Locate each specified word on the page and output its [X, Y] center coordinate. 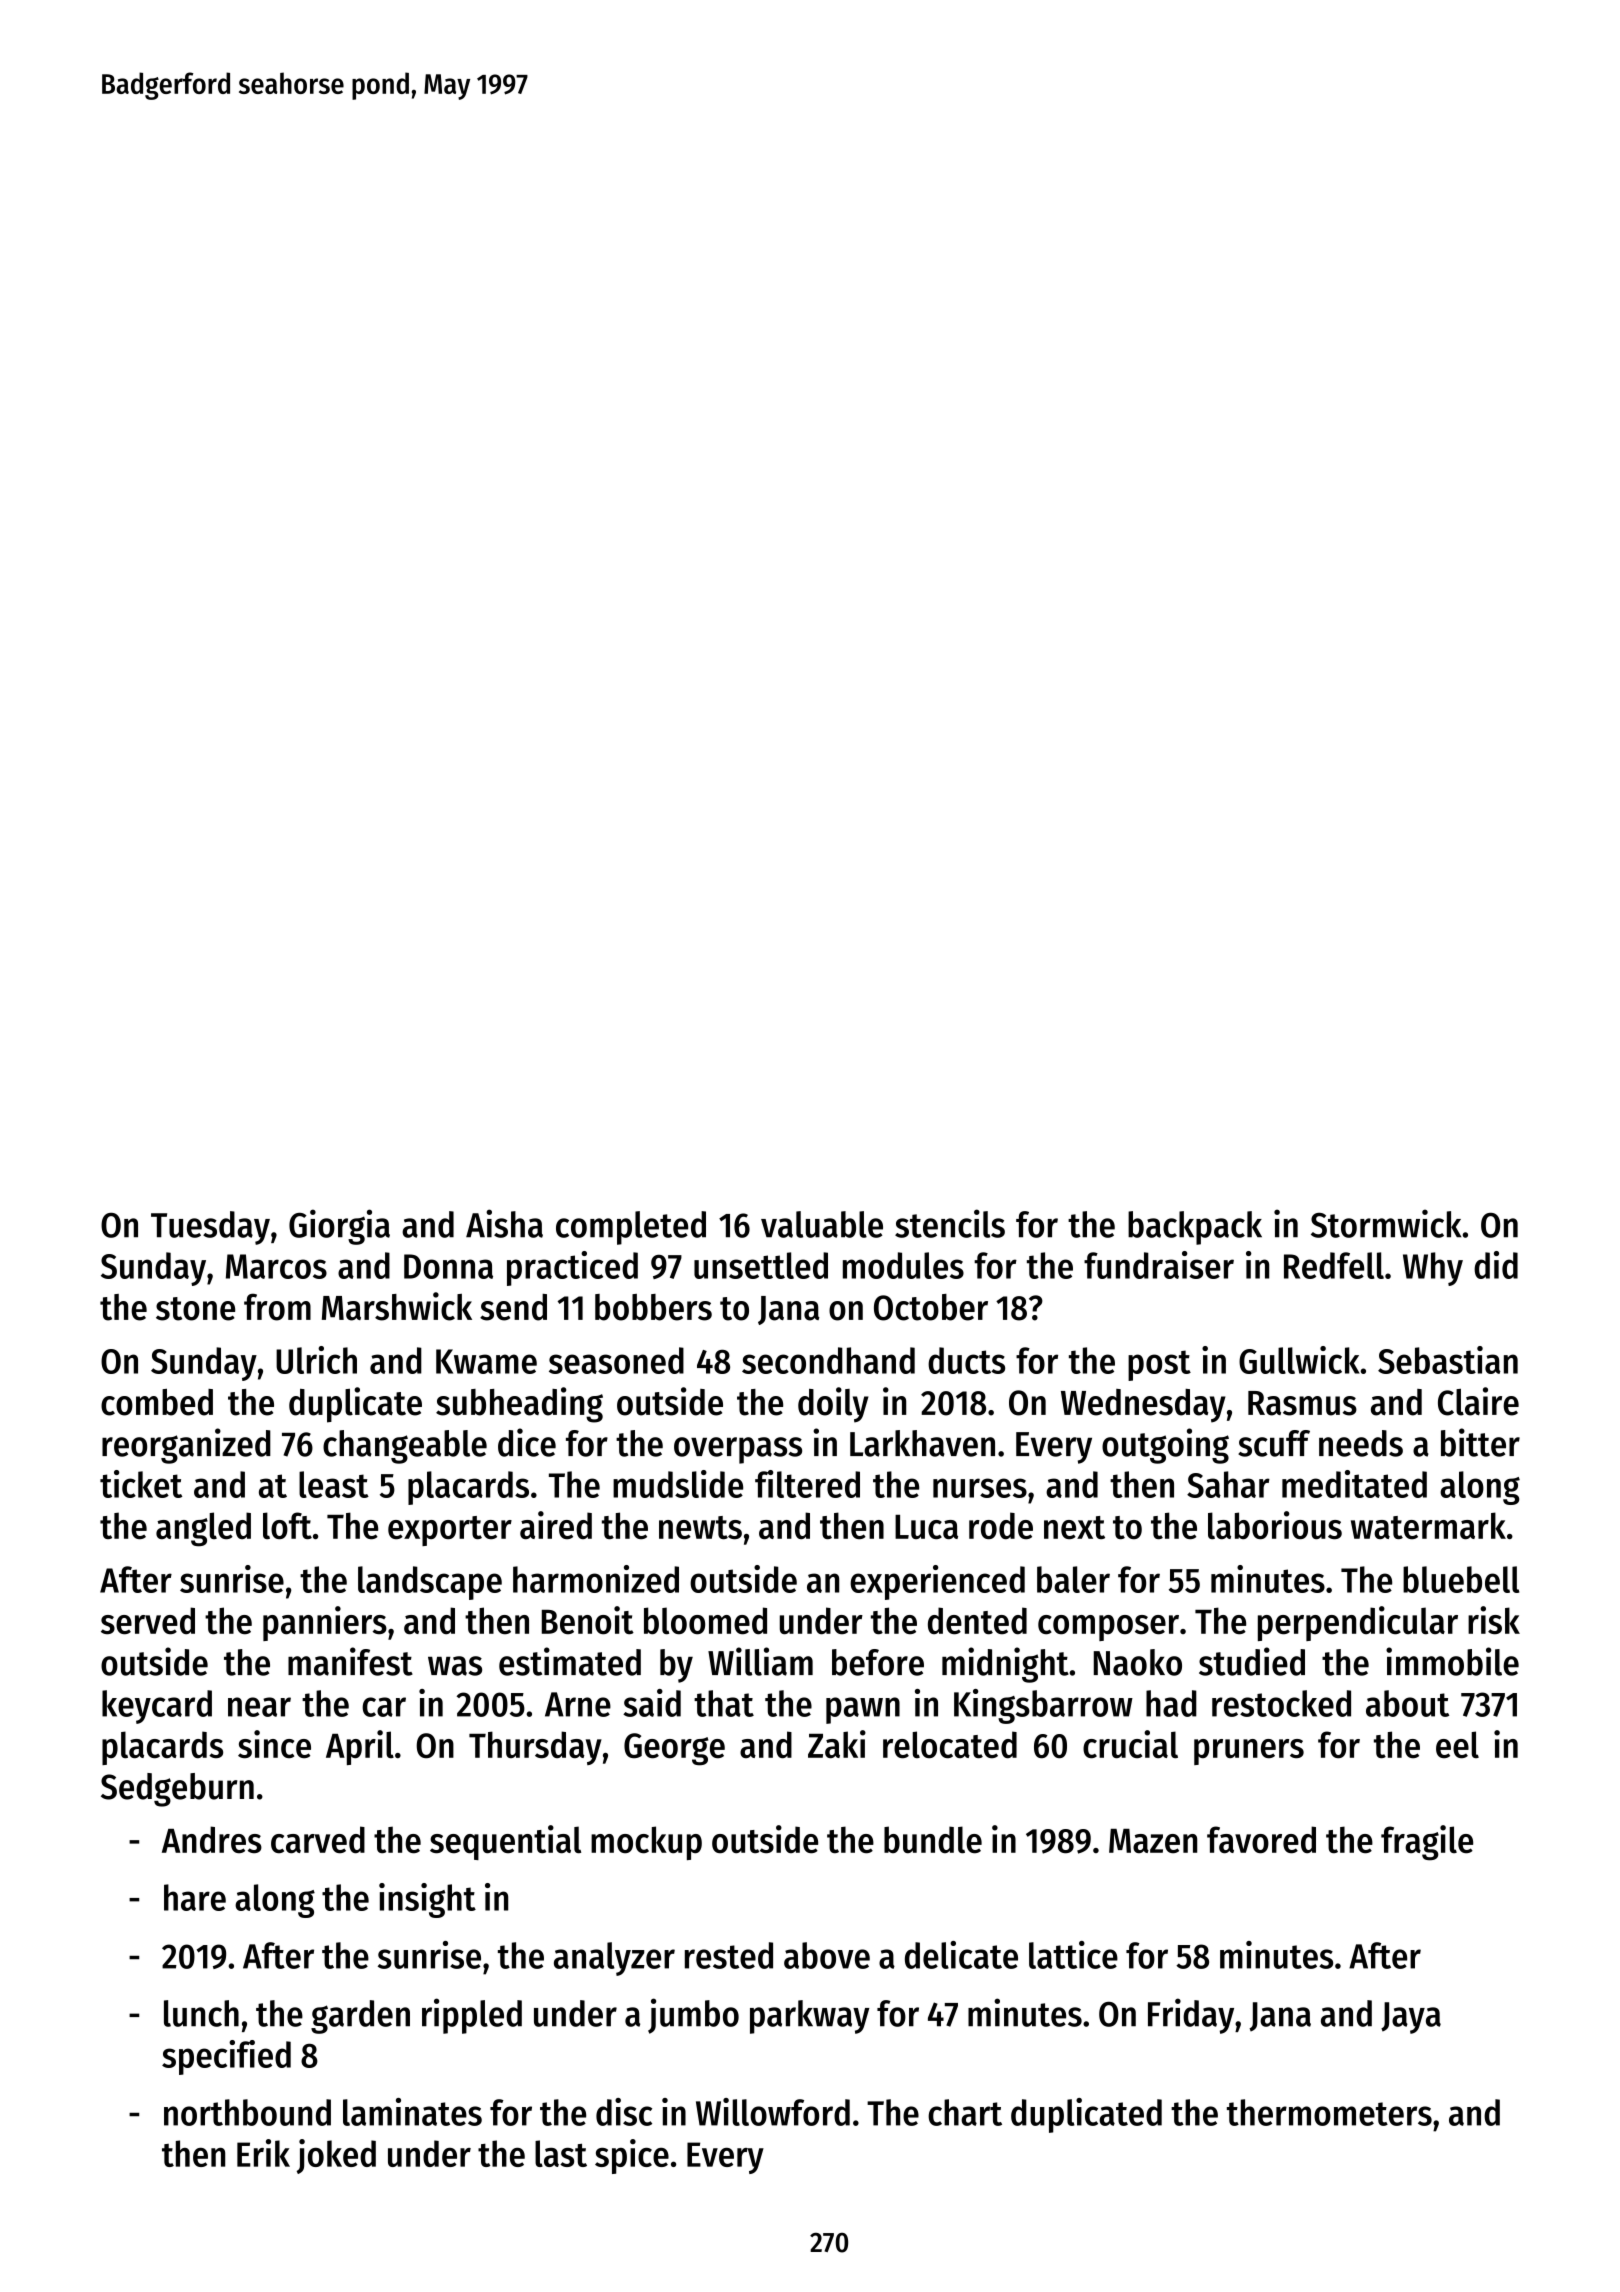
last [561, 2153]
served [148, 1621]
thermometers [1329, 2112]
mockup [646, 1843]
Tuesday [210, 1228]
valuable [822, 1224]
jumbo [693, 2016]
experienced [937, 1582]
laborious [1275, 1525]
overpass [738, 1450]
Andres [212, 1840]
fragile [1427, 1843]
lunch [201, 2013]
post [1159, 1365]
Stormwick [1386, 1223]
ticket [141, 1484]
